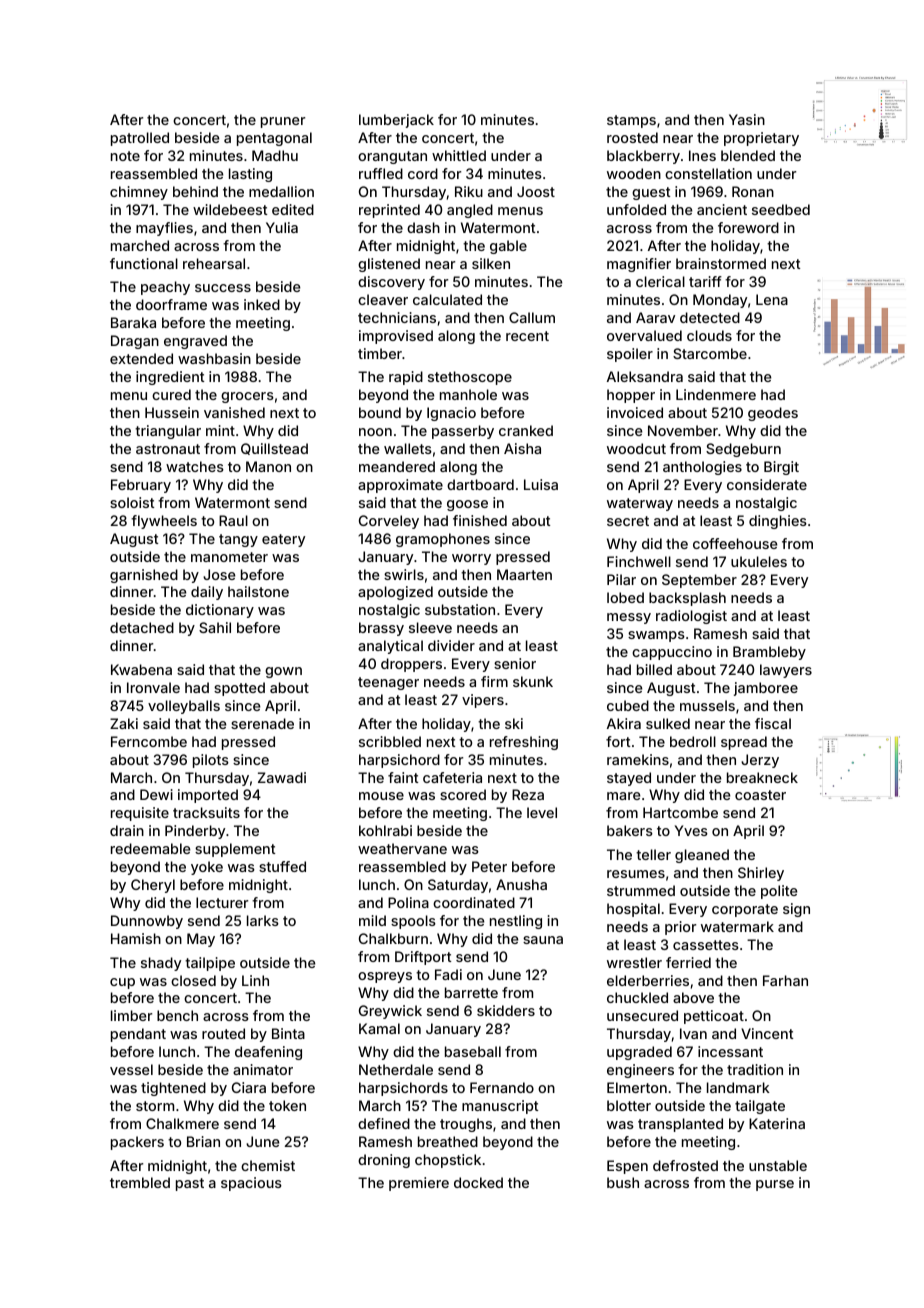  Describe the element at coordinates (660, 281) in the screenshot. I see `clerical` at that location.
